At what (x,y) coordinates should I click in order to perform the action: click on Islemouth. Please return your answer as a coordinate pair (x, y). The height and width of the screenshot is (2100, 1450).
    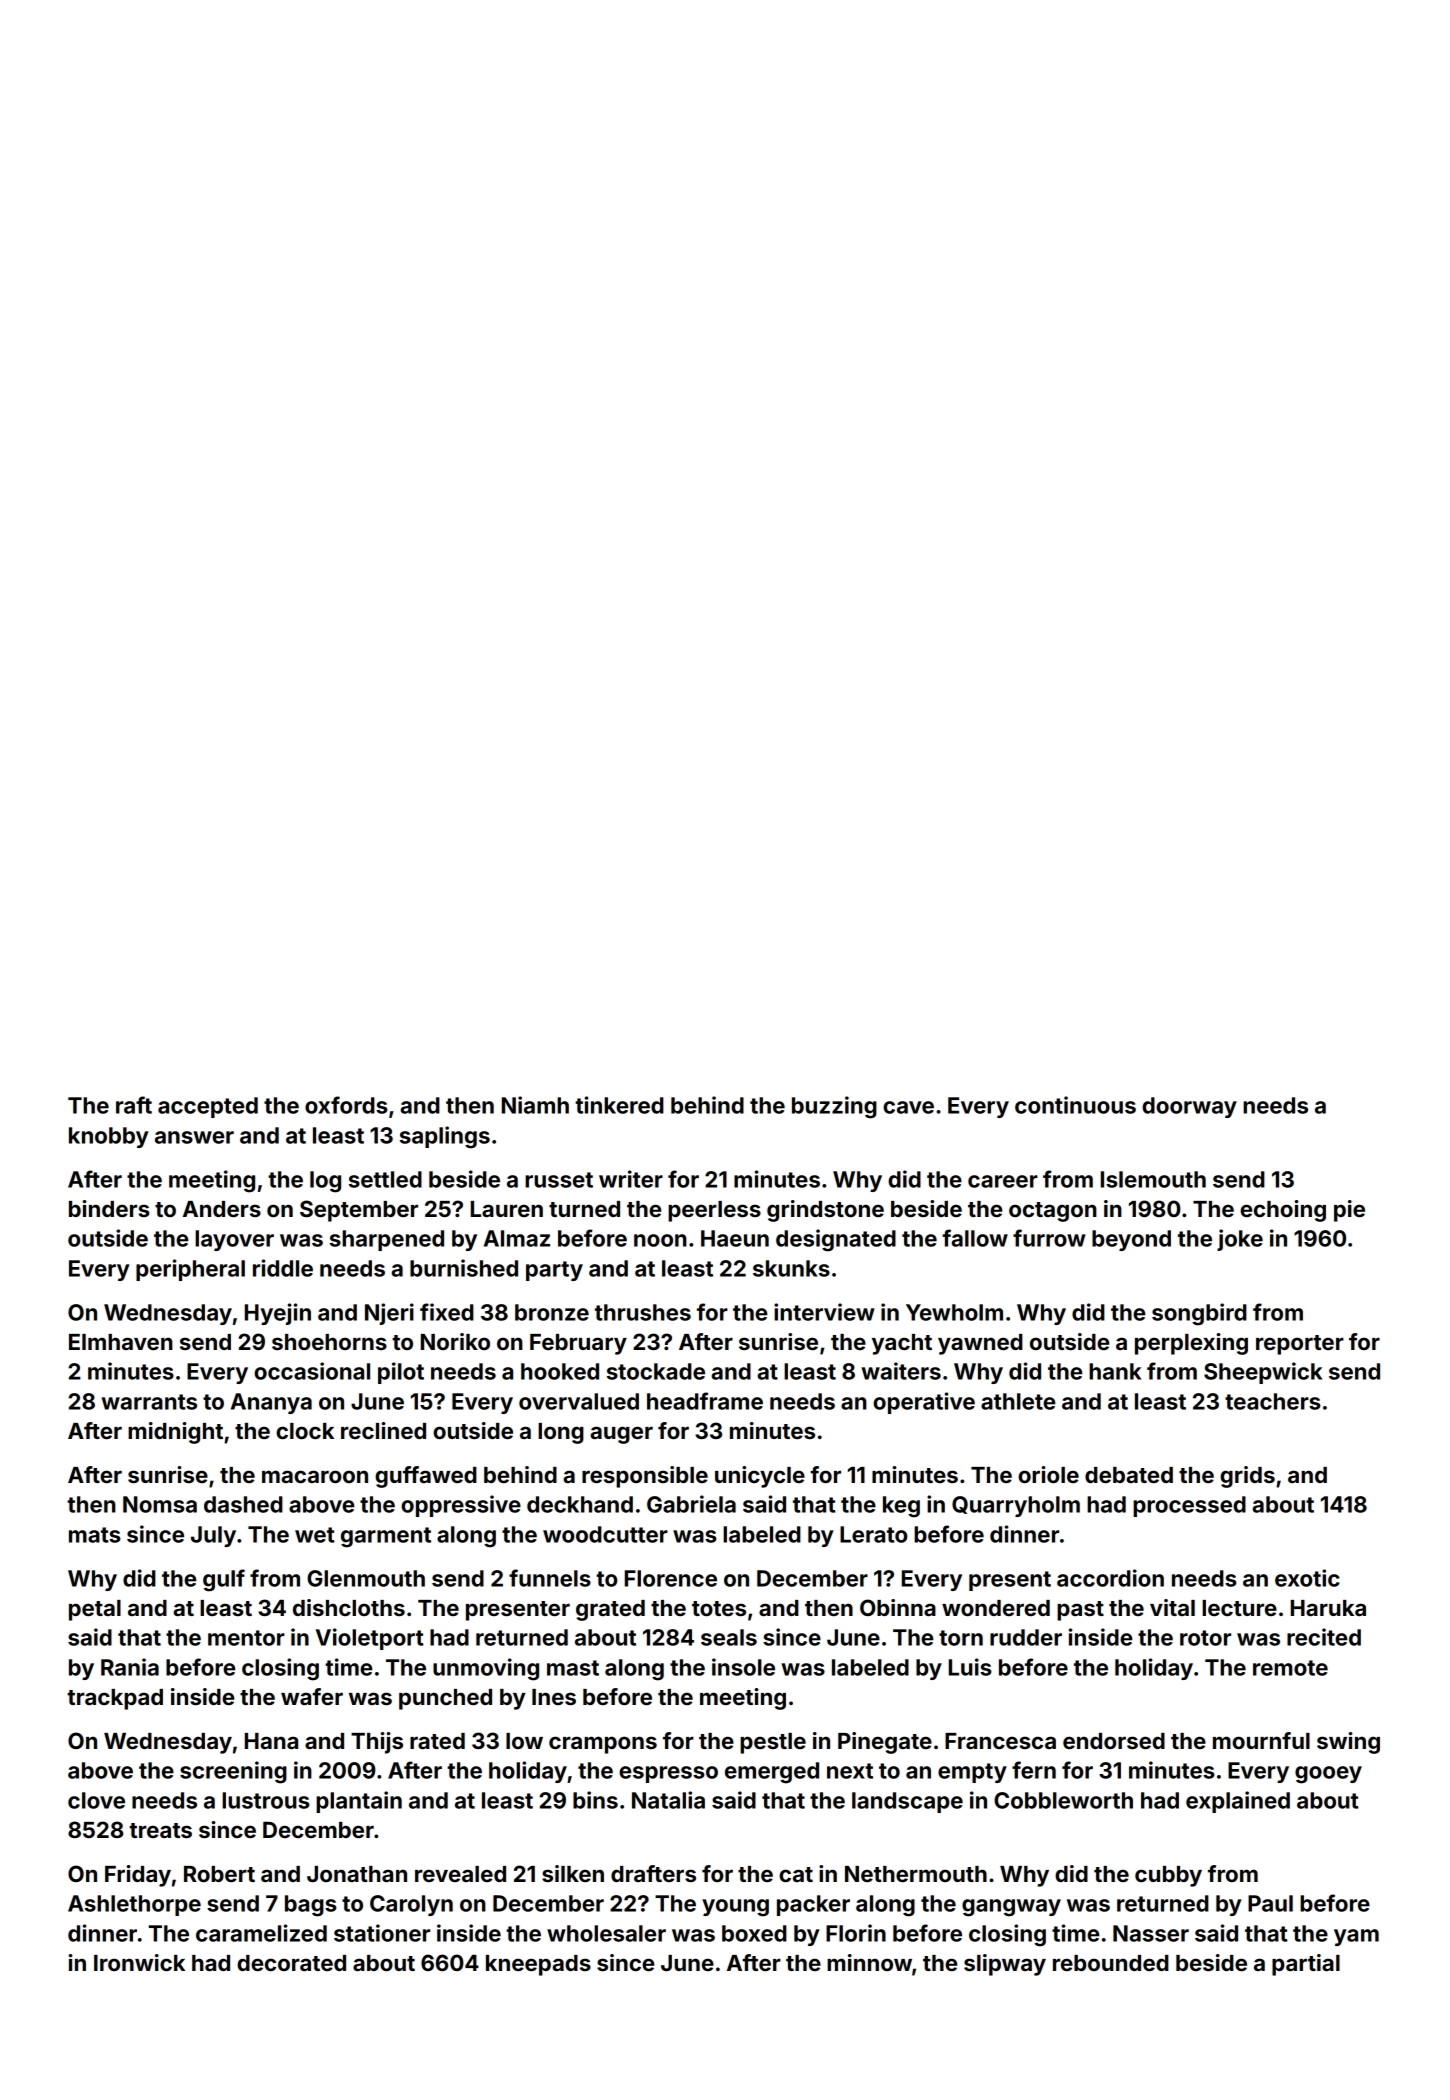
    Looking at the image, I should click on (1153, 1179).
